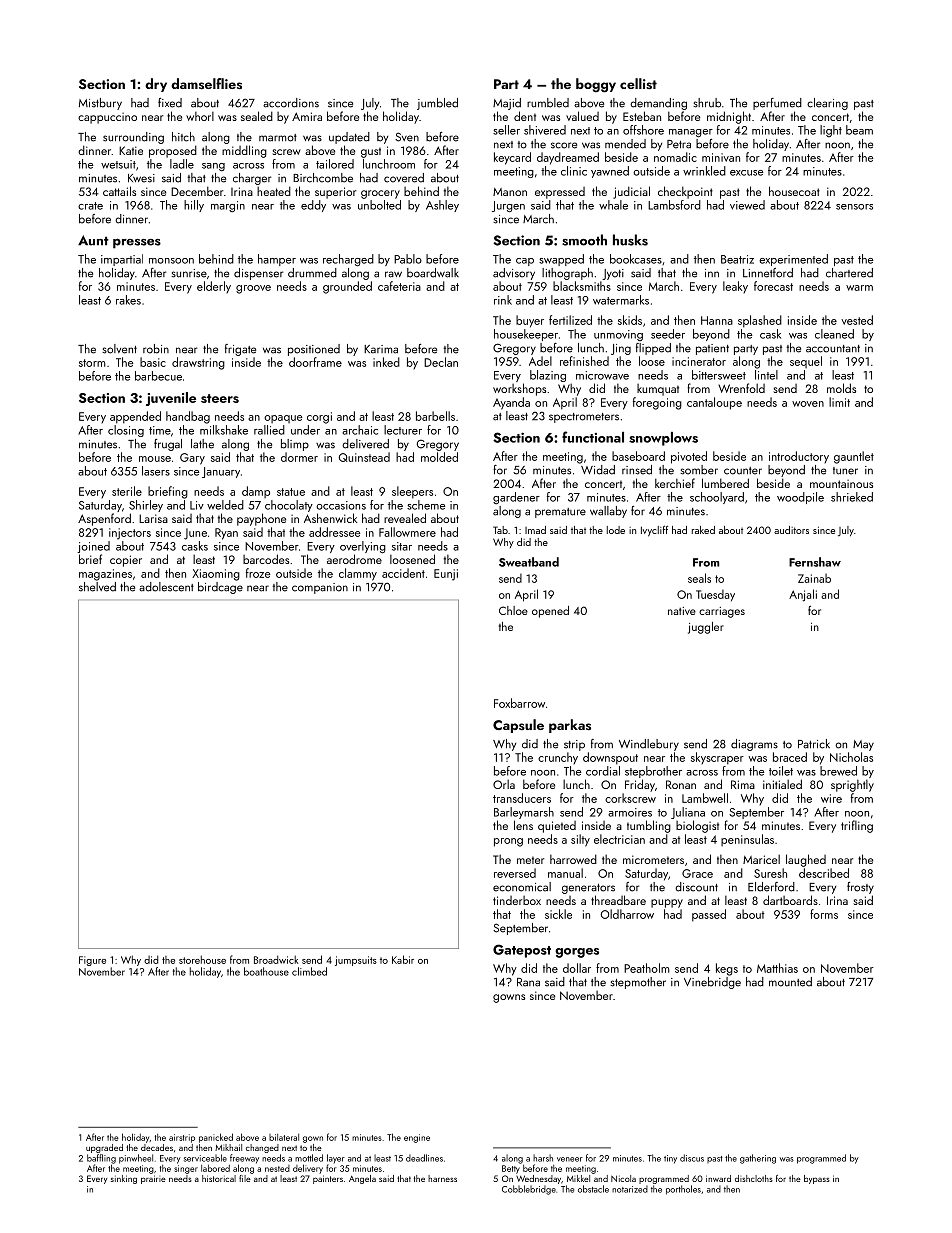 This page has width=952, height=1233. Describe the element at coordinates (793, 260) in the page. I see `experimented` at that location.
